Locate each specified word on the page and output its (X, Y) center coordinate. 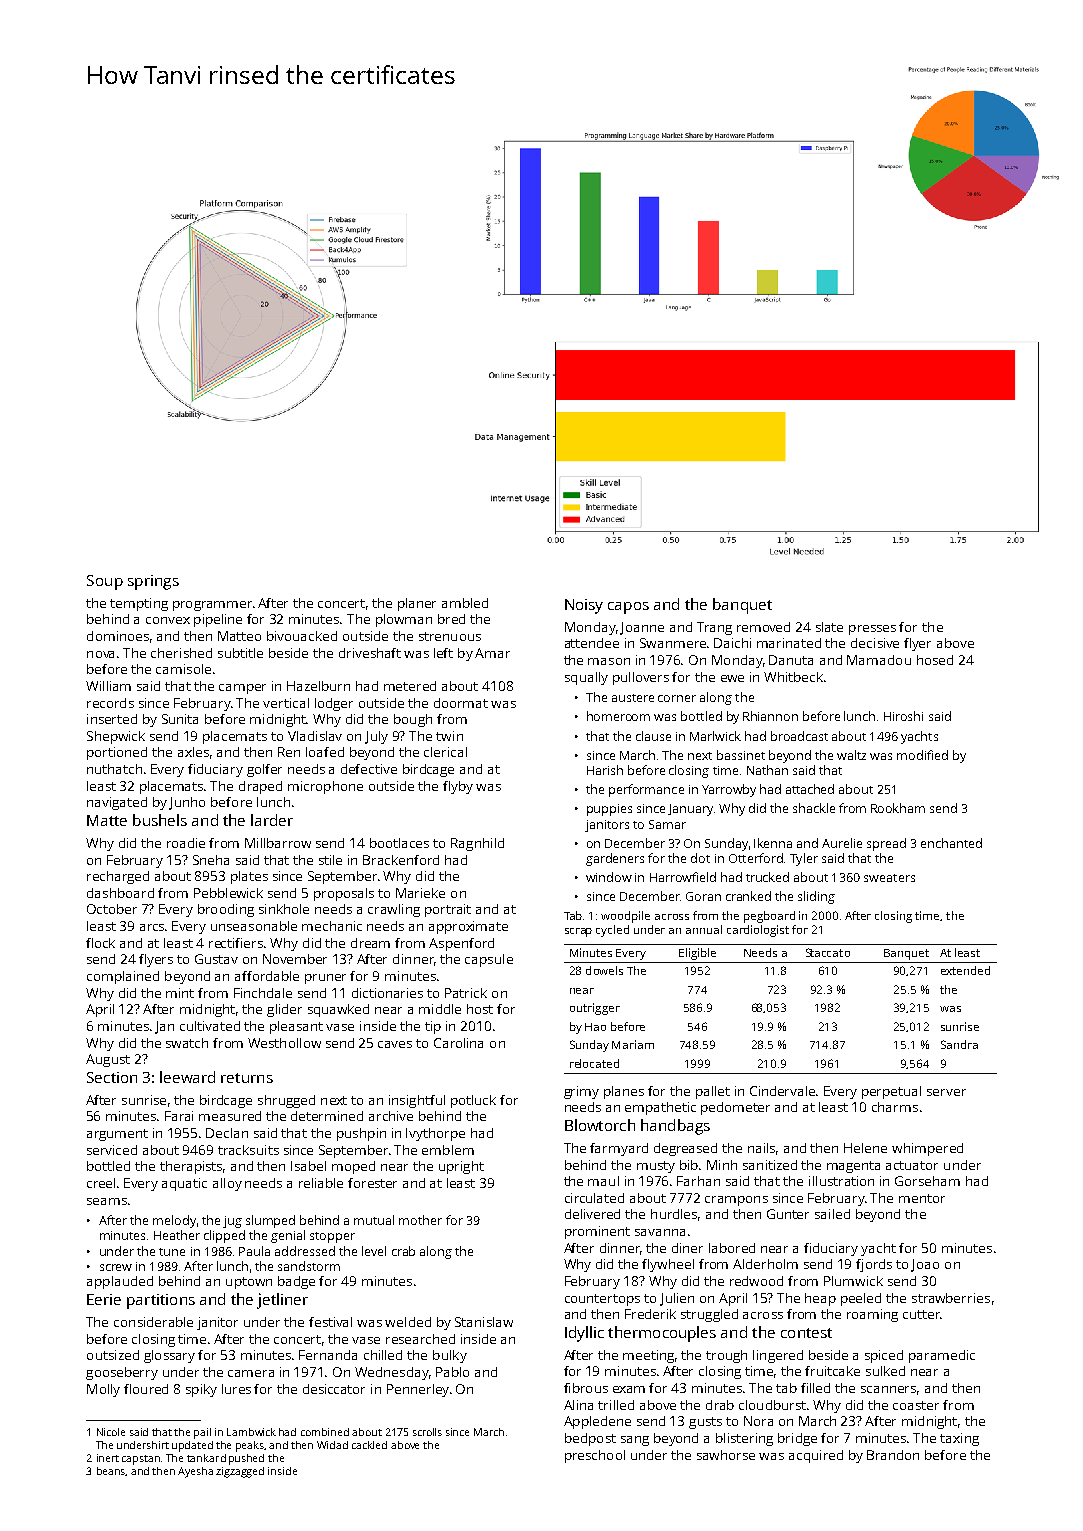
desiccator (334, 1389)
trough (726, 1356)
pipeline (218, 620)
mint (180, 993)
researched (420, 1339)
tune (172, 1252)
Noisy (584, 606)
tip (433, 1027)
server (946, 1092)
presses (872, 630)
